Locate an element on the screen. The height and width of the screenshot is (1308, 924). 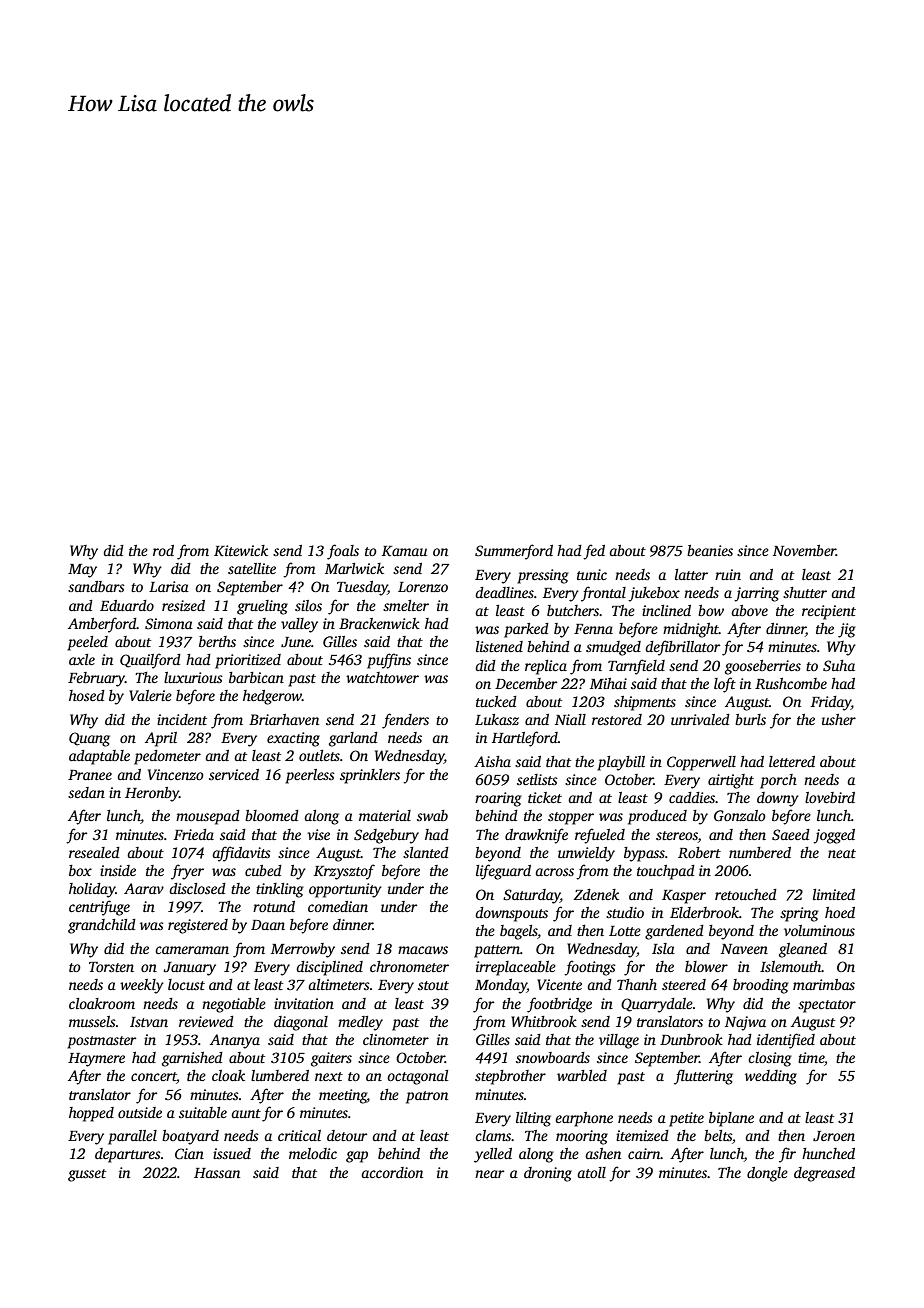
patron is located at coordinates (427, 1097).
